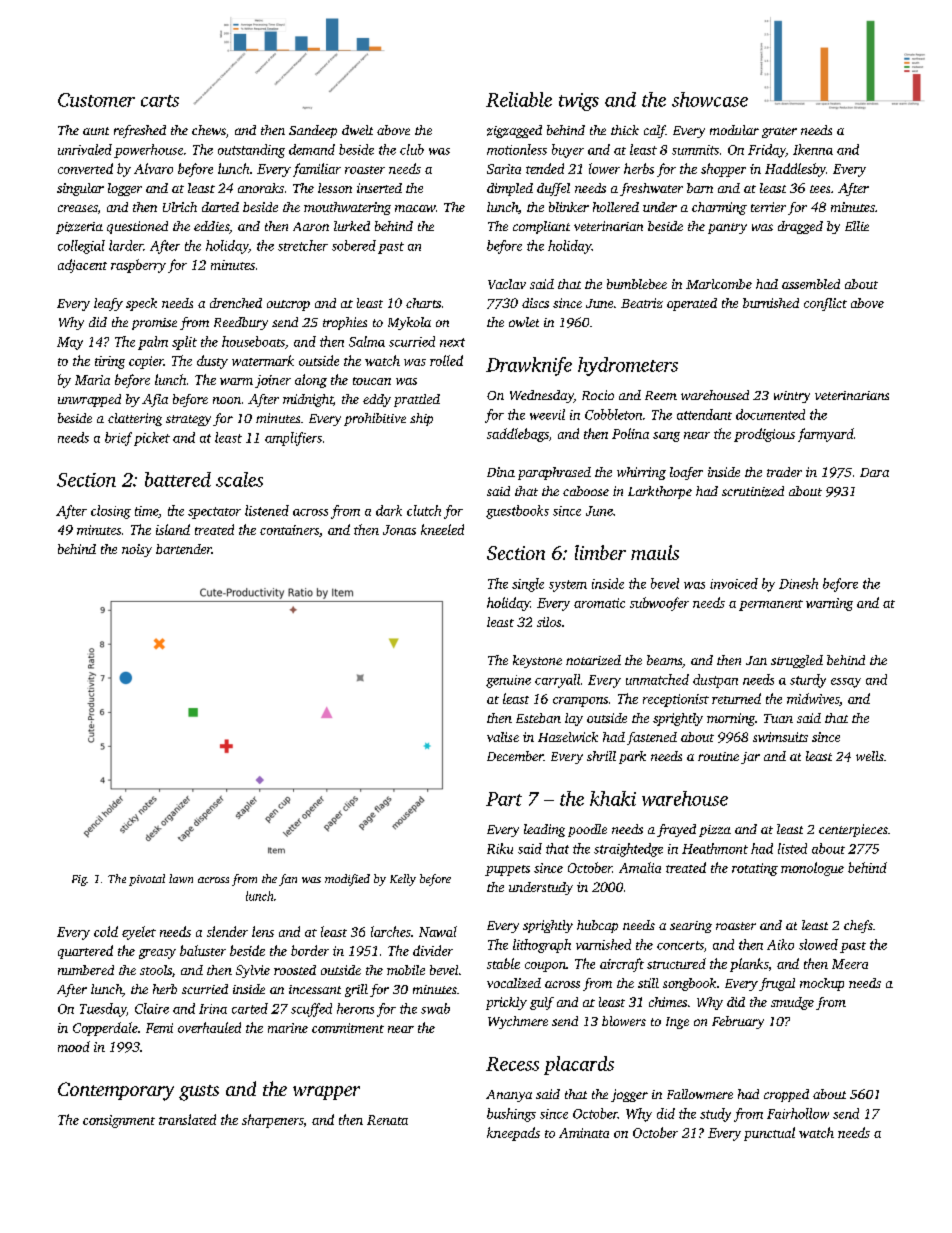  Describe the element at coordinates (79, 228) in the screenshot. I see `pizzeria` at that location.
